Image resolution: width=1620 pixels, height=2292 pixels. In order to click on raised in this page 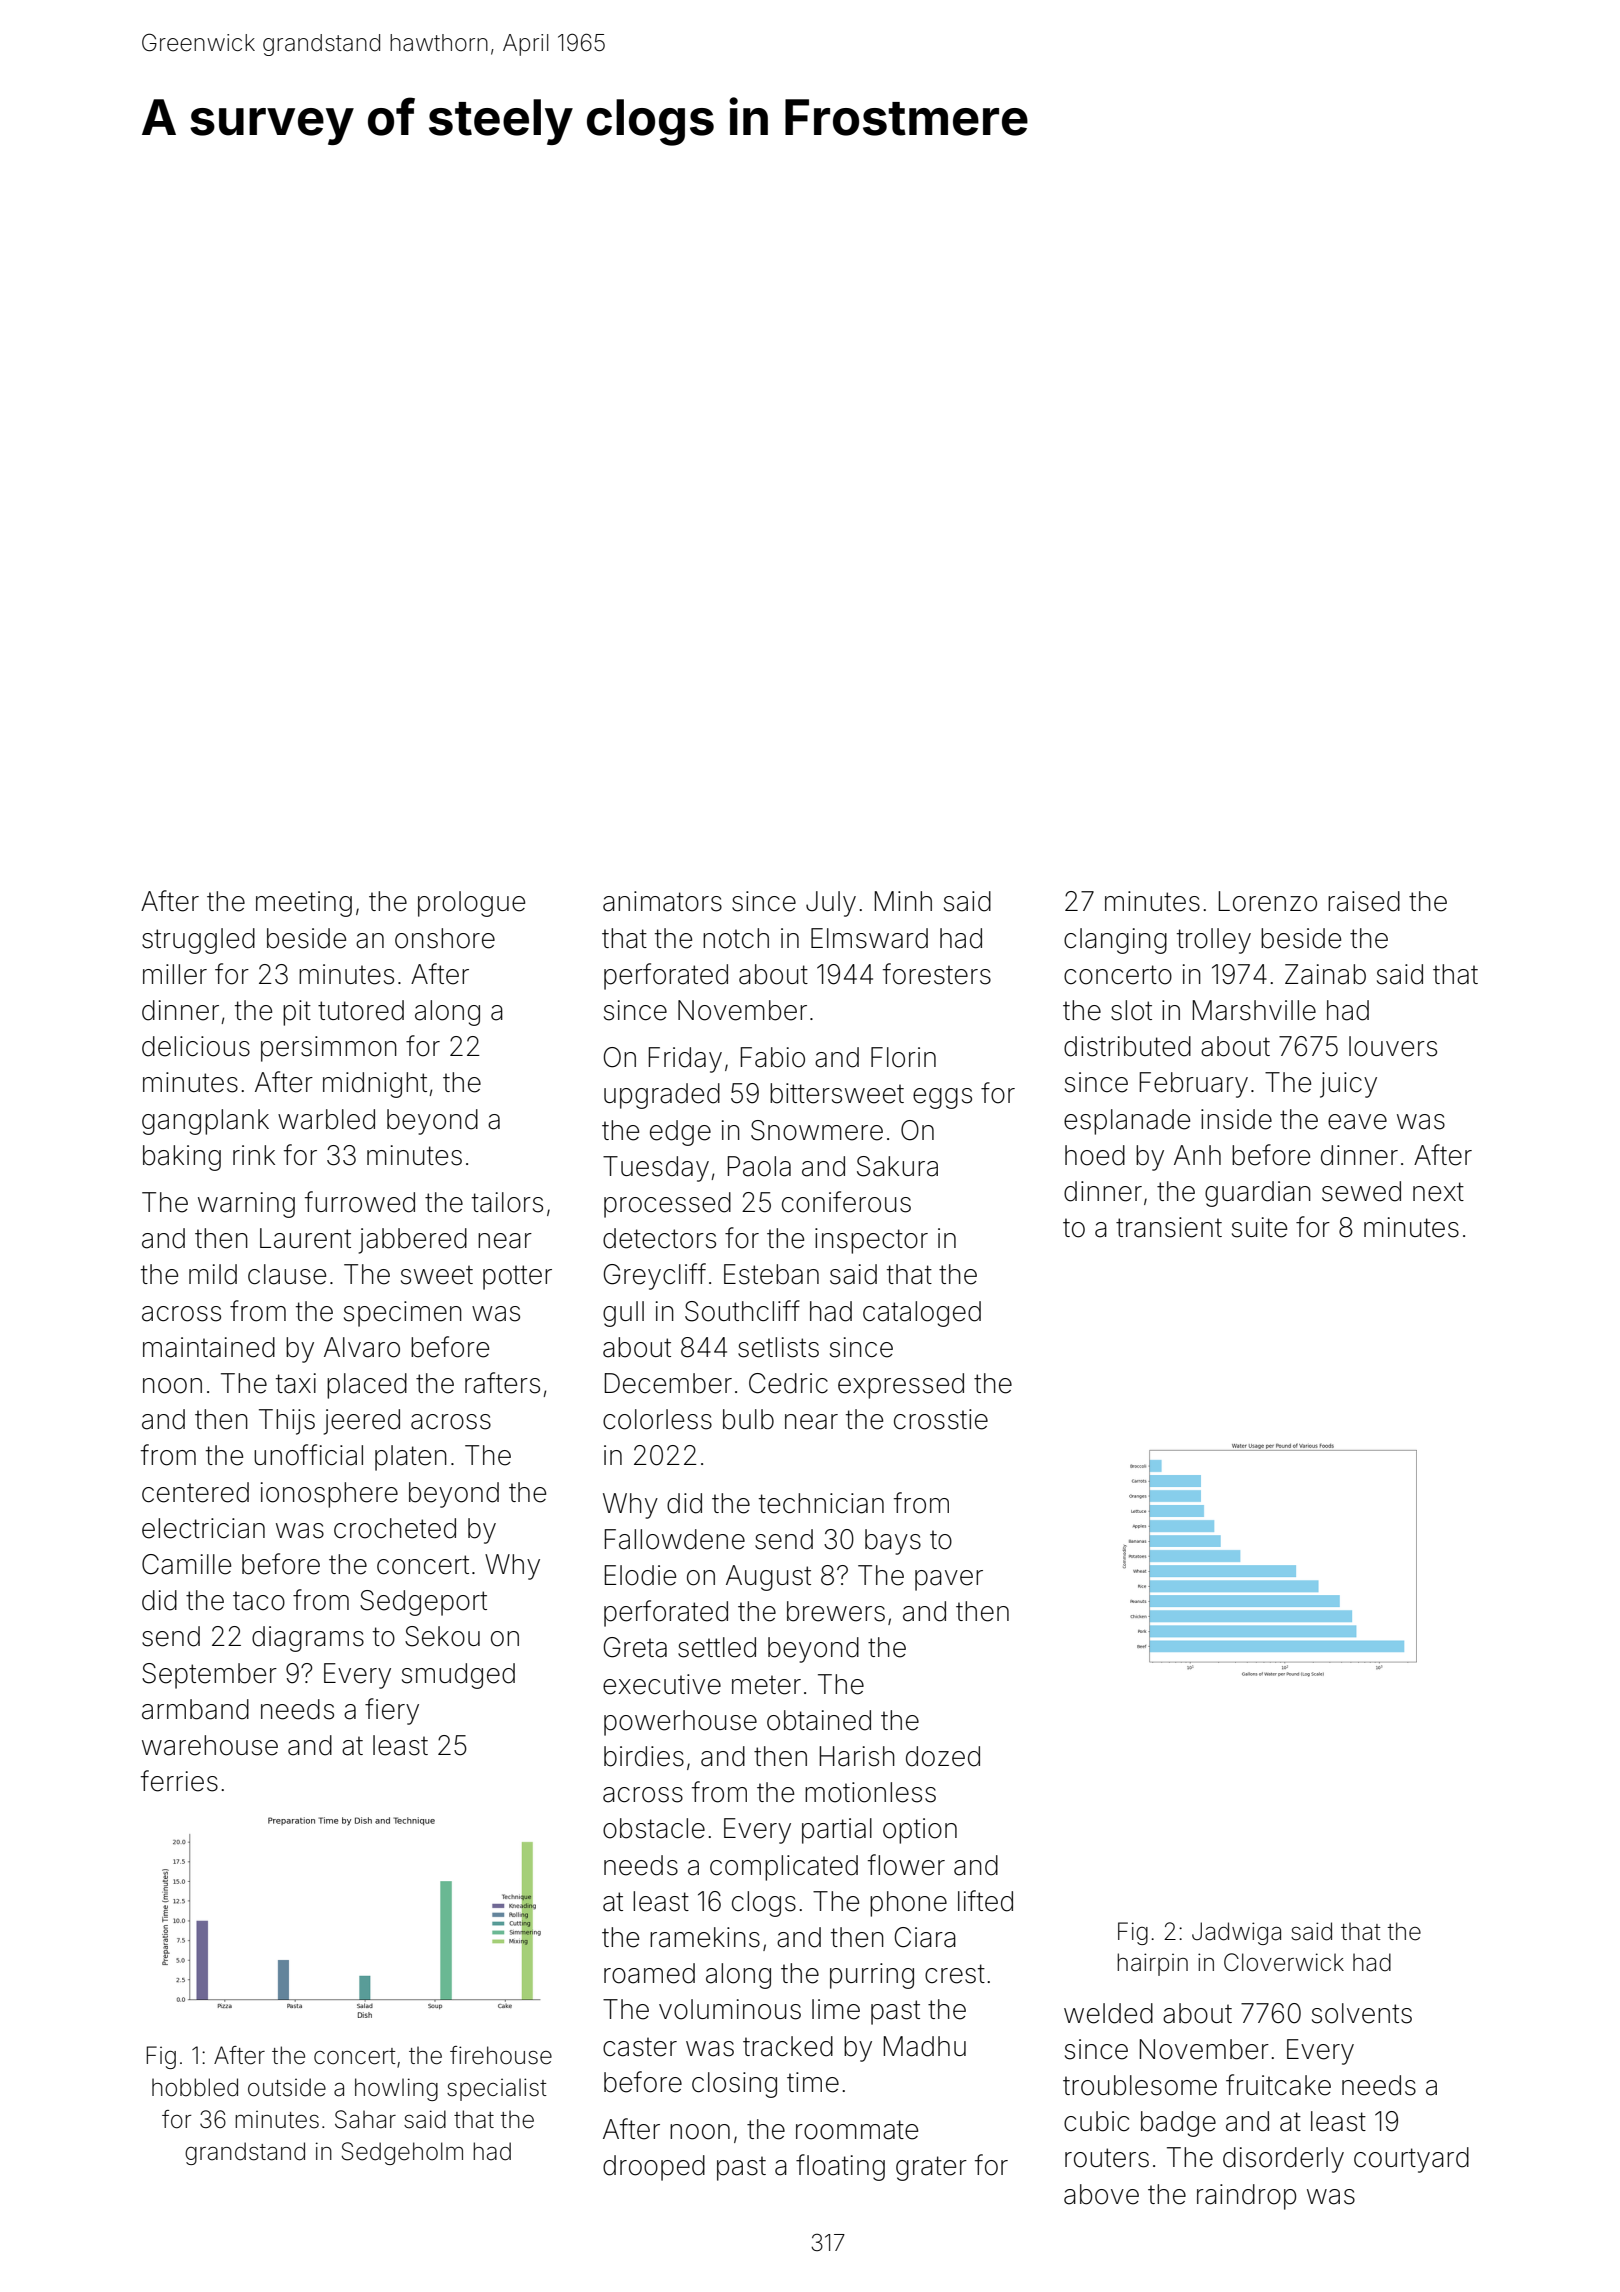, I will do `click(1364, 901)`.
